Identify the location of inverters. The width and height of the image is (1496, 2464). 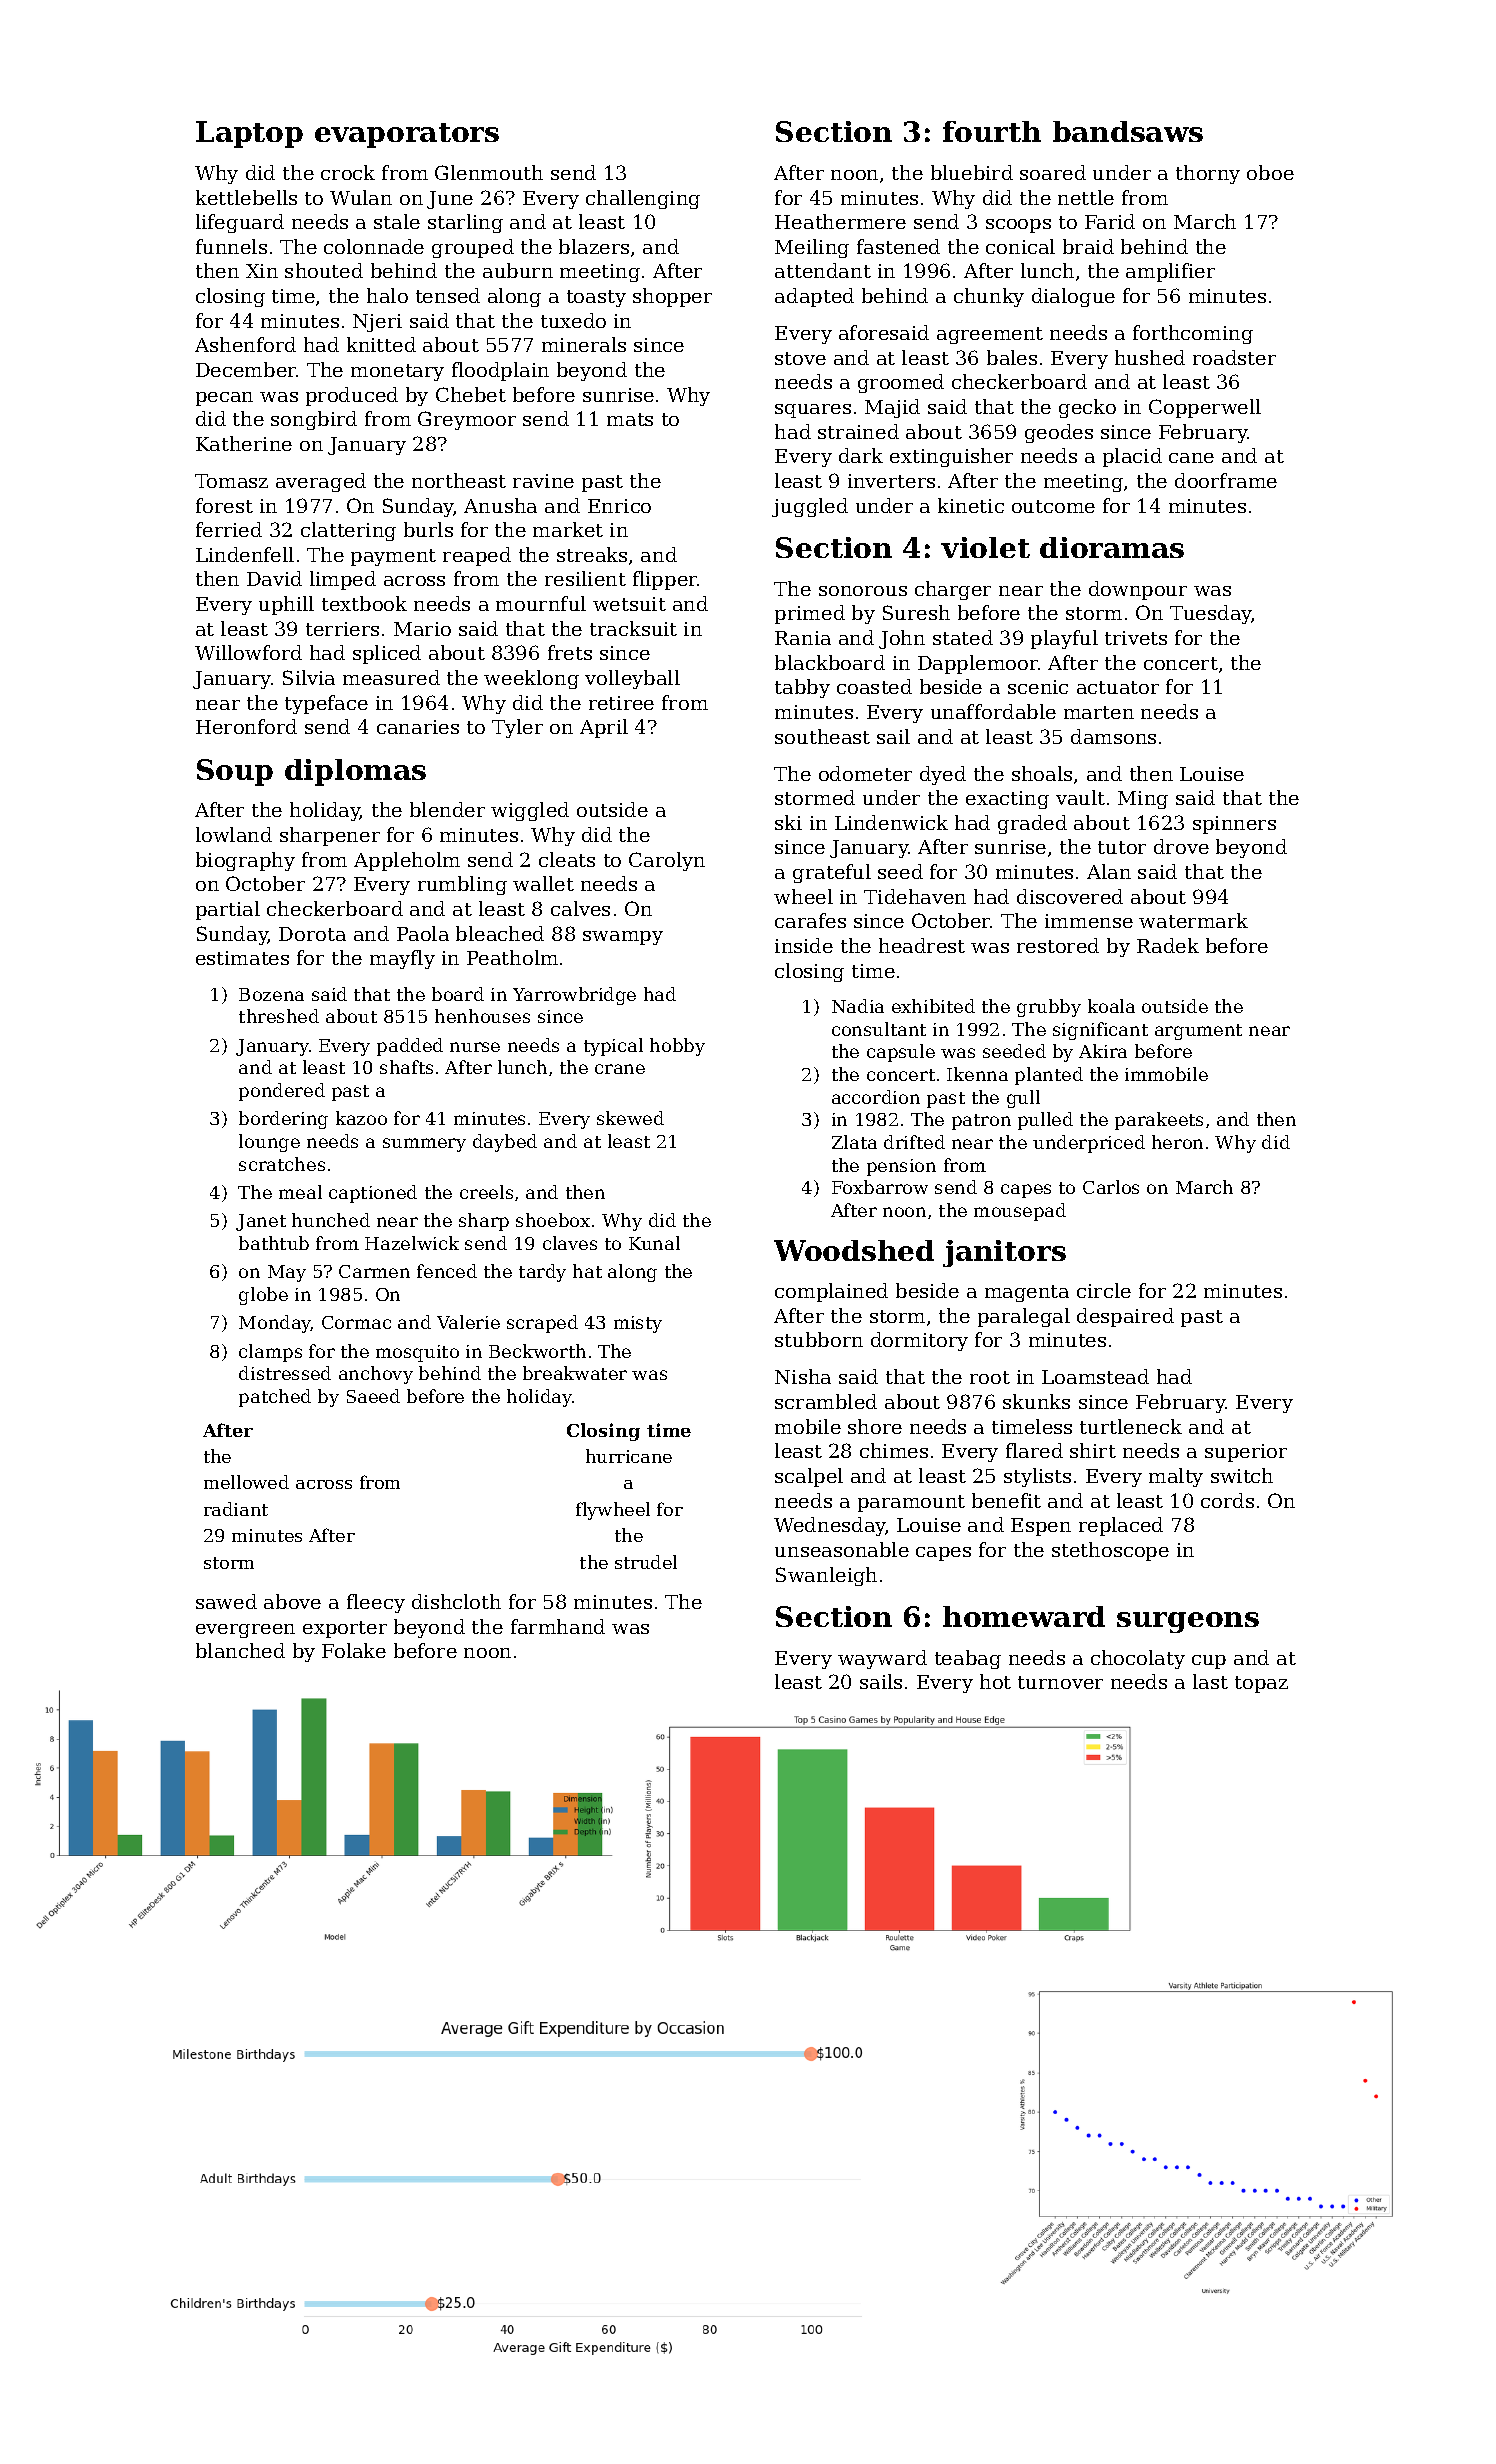
(891, 481).
